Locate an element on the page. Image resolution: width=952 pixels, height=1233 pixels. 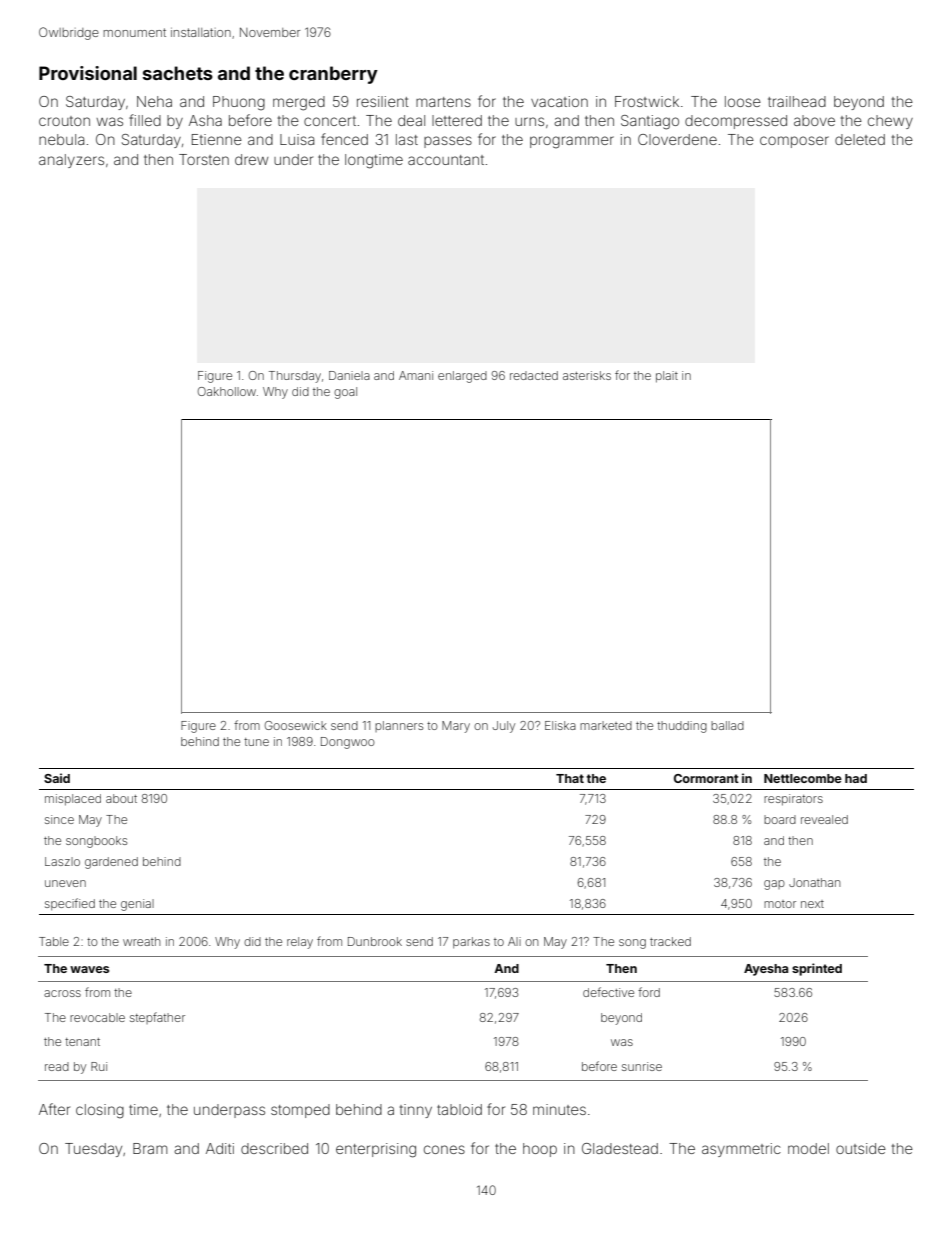
vacation is located at coordinates (559, 101).
